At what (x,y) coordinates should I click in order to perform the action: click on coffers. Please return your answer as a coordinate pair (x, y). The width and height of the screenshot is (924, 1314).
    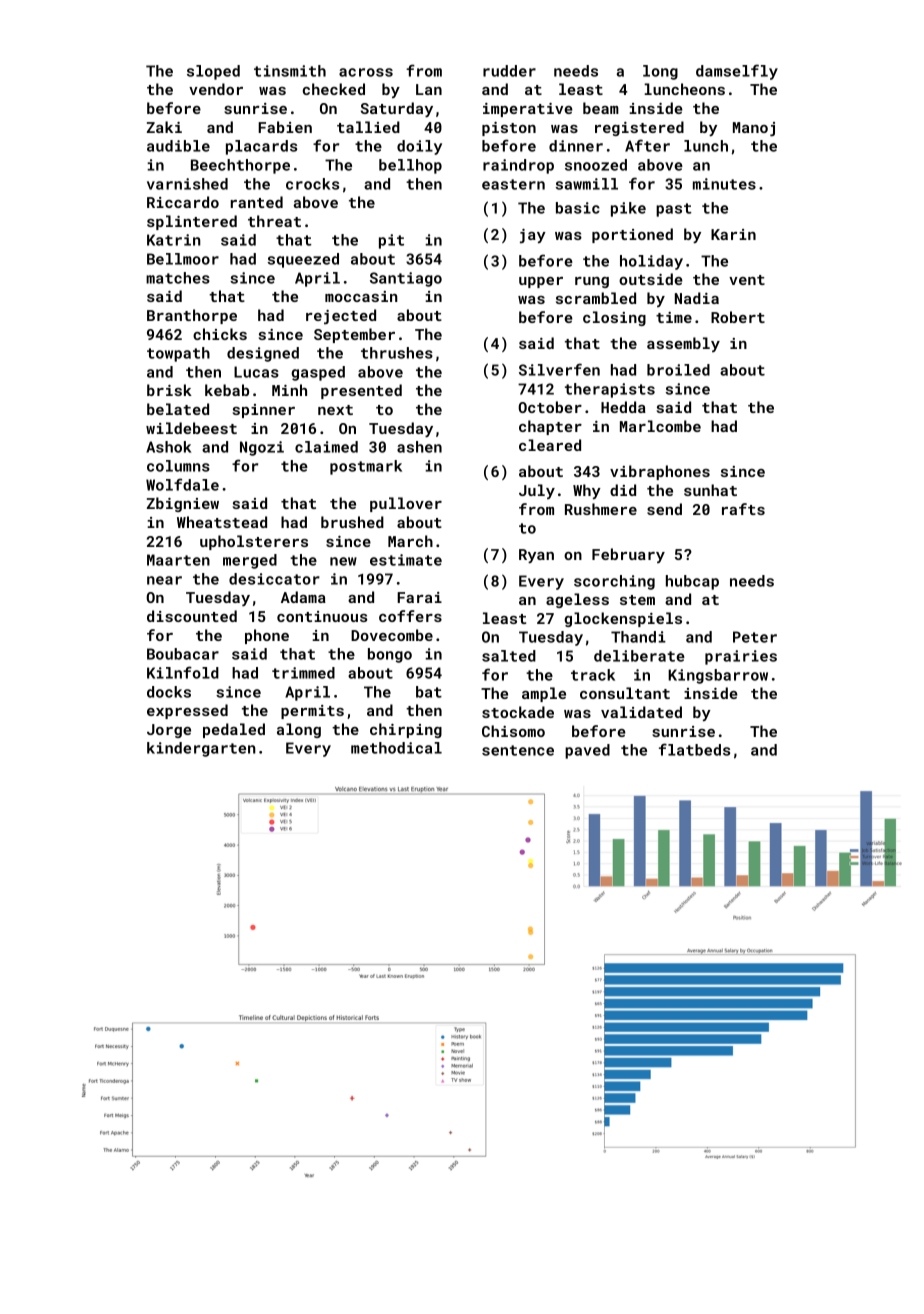
    Looking at the image, I should click on (410, 616).
